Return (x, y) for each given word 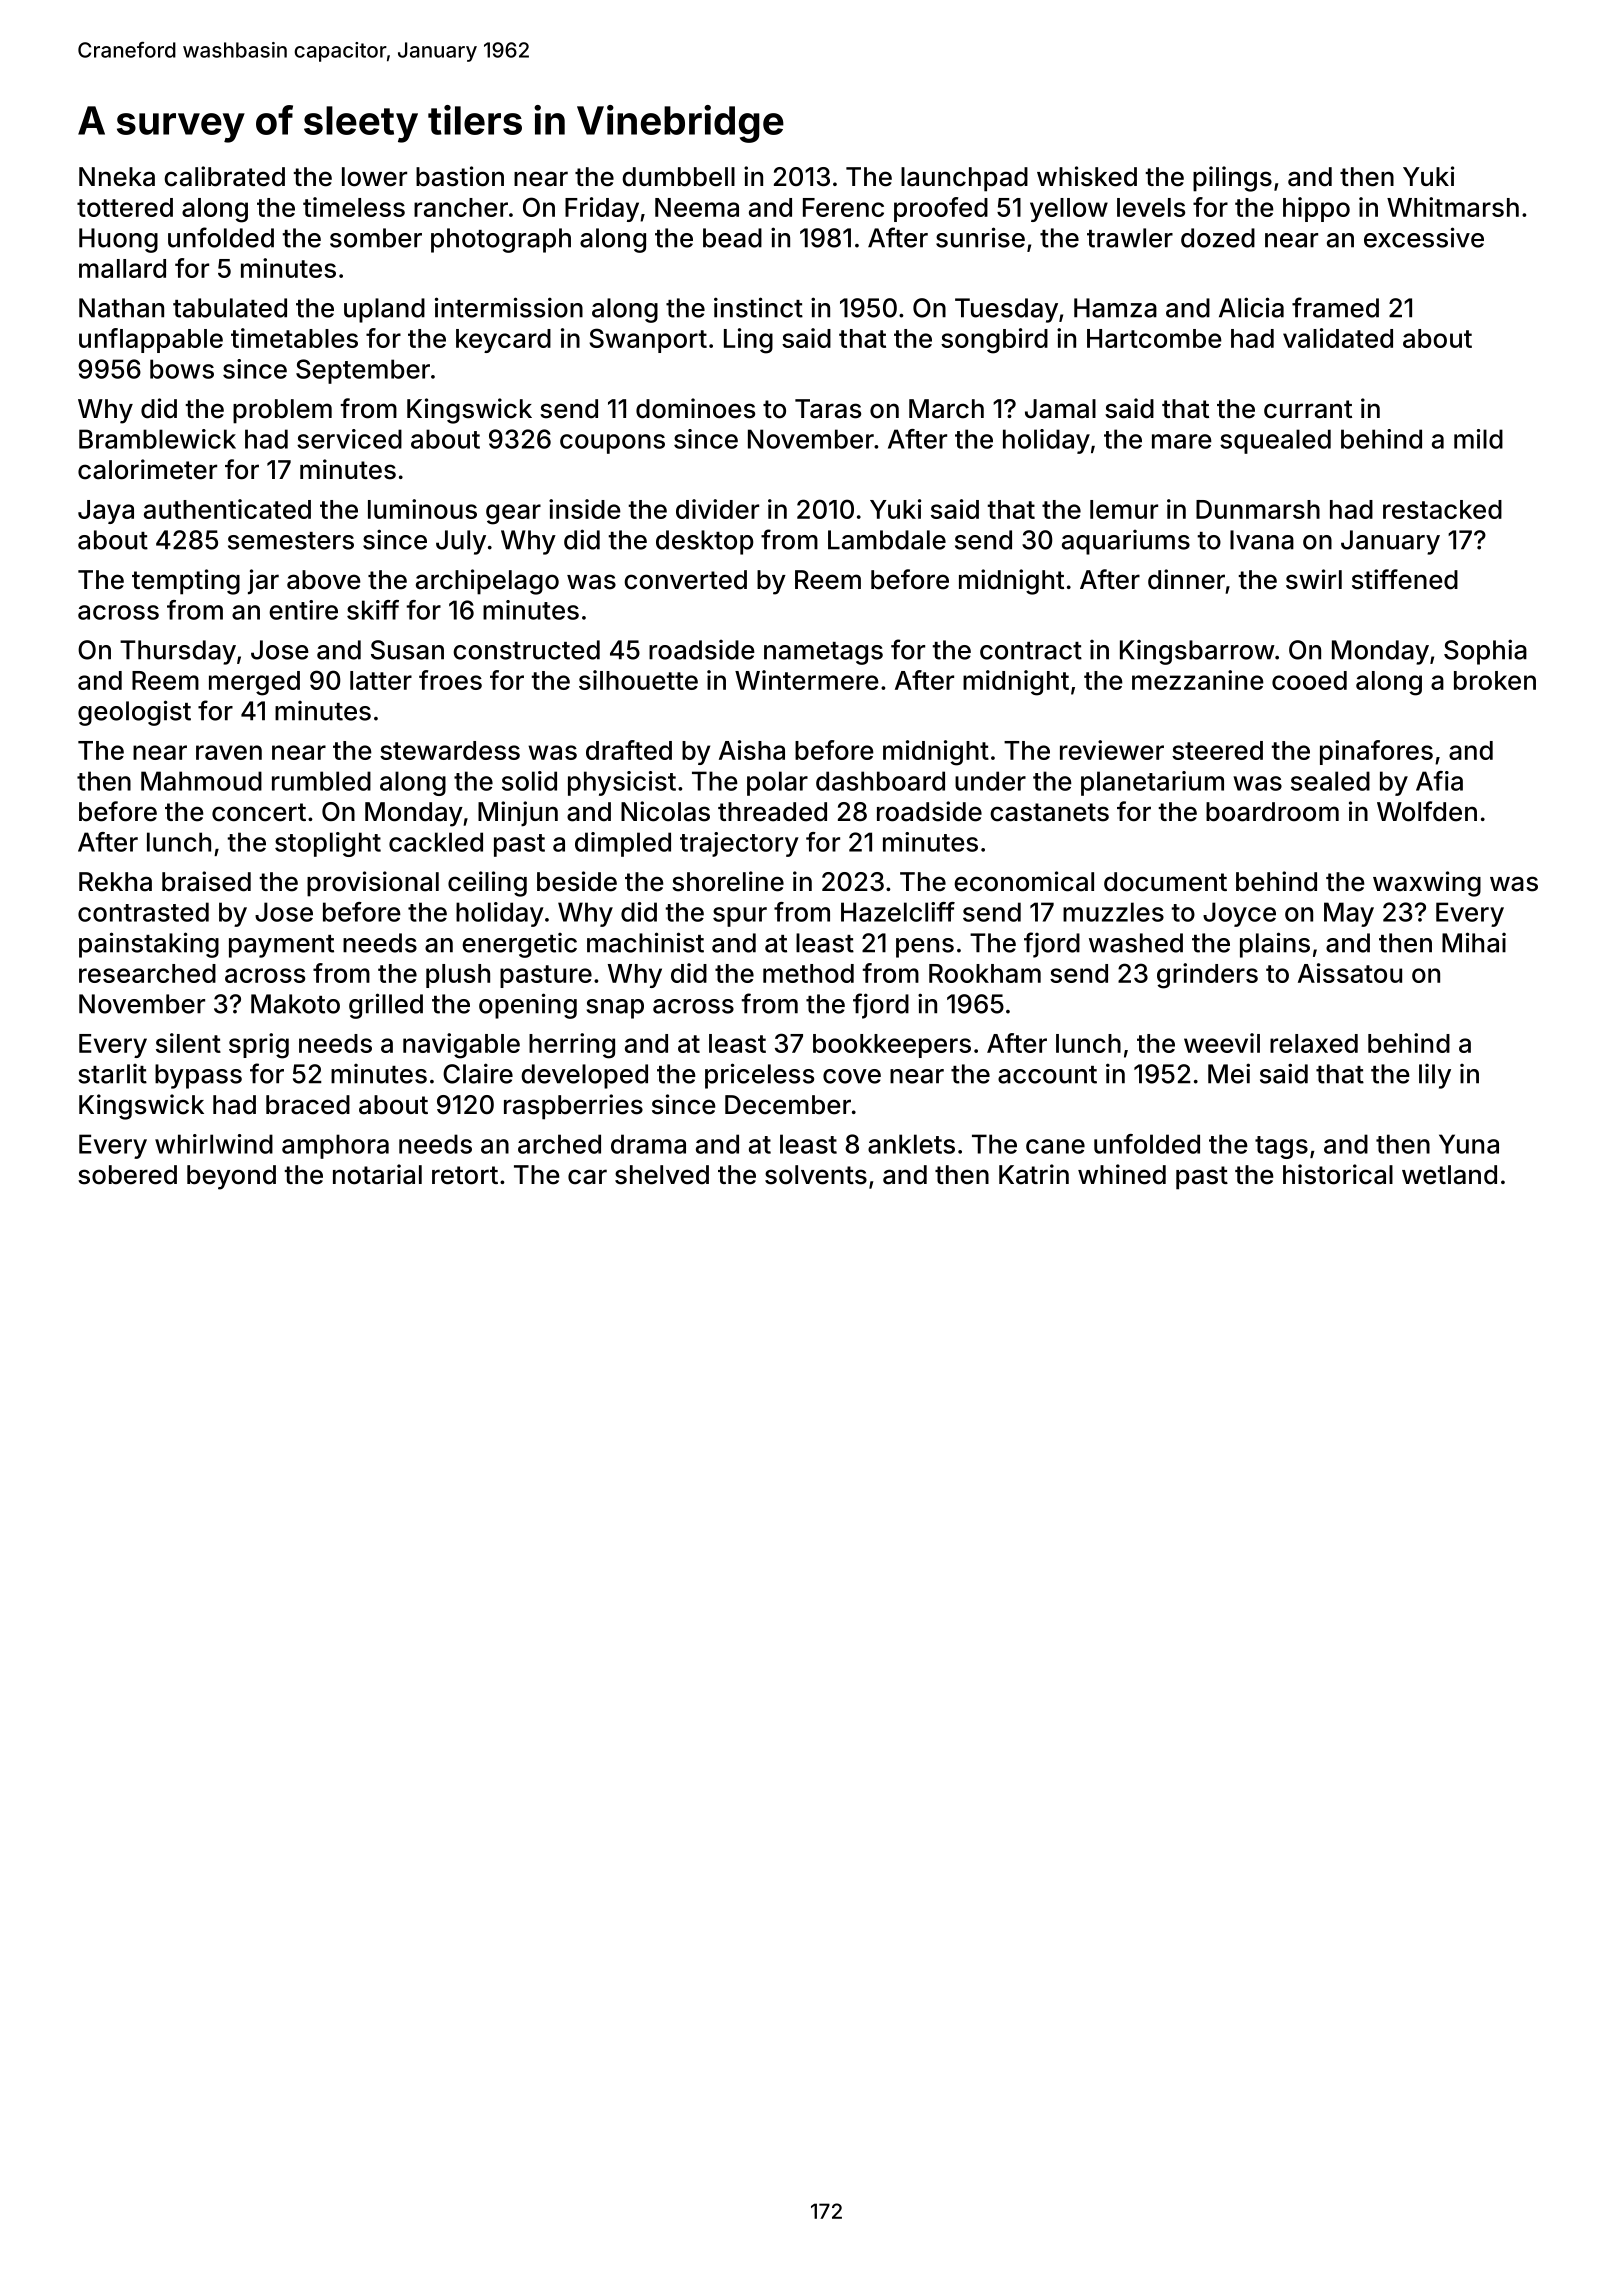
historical (1338, 1174)
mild (1478, 439)
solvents (816, 1175)
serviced (349, 439)
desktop (705, 542)
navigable (461, 1046)
